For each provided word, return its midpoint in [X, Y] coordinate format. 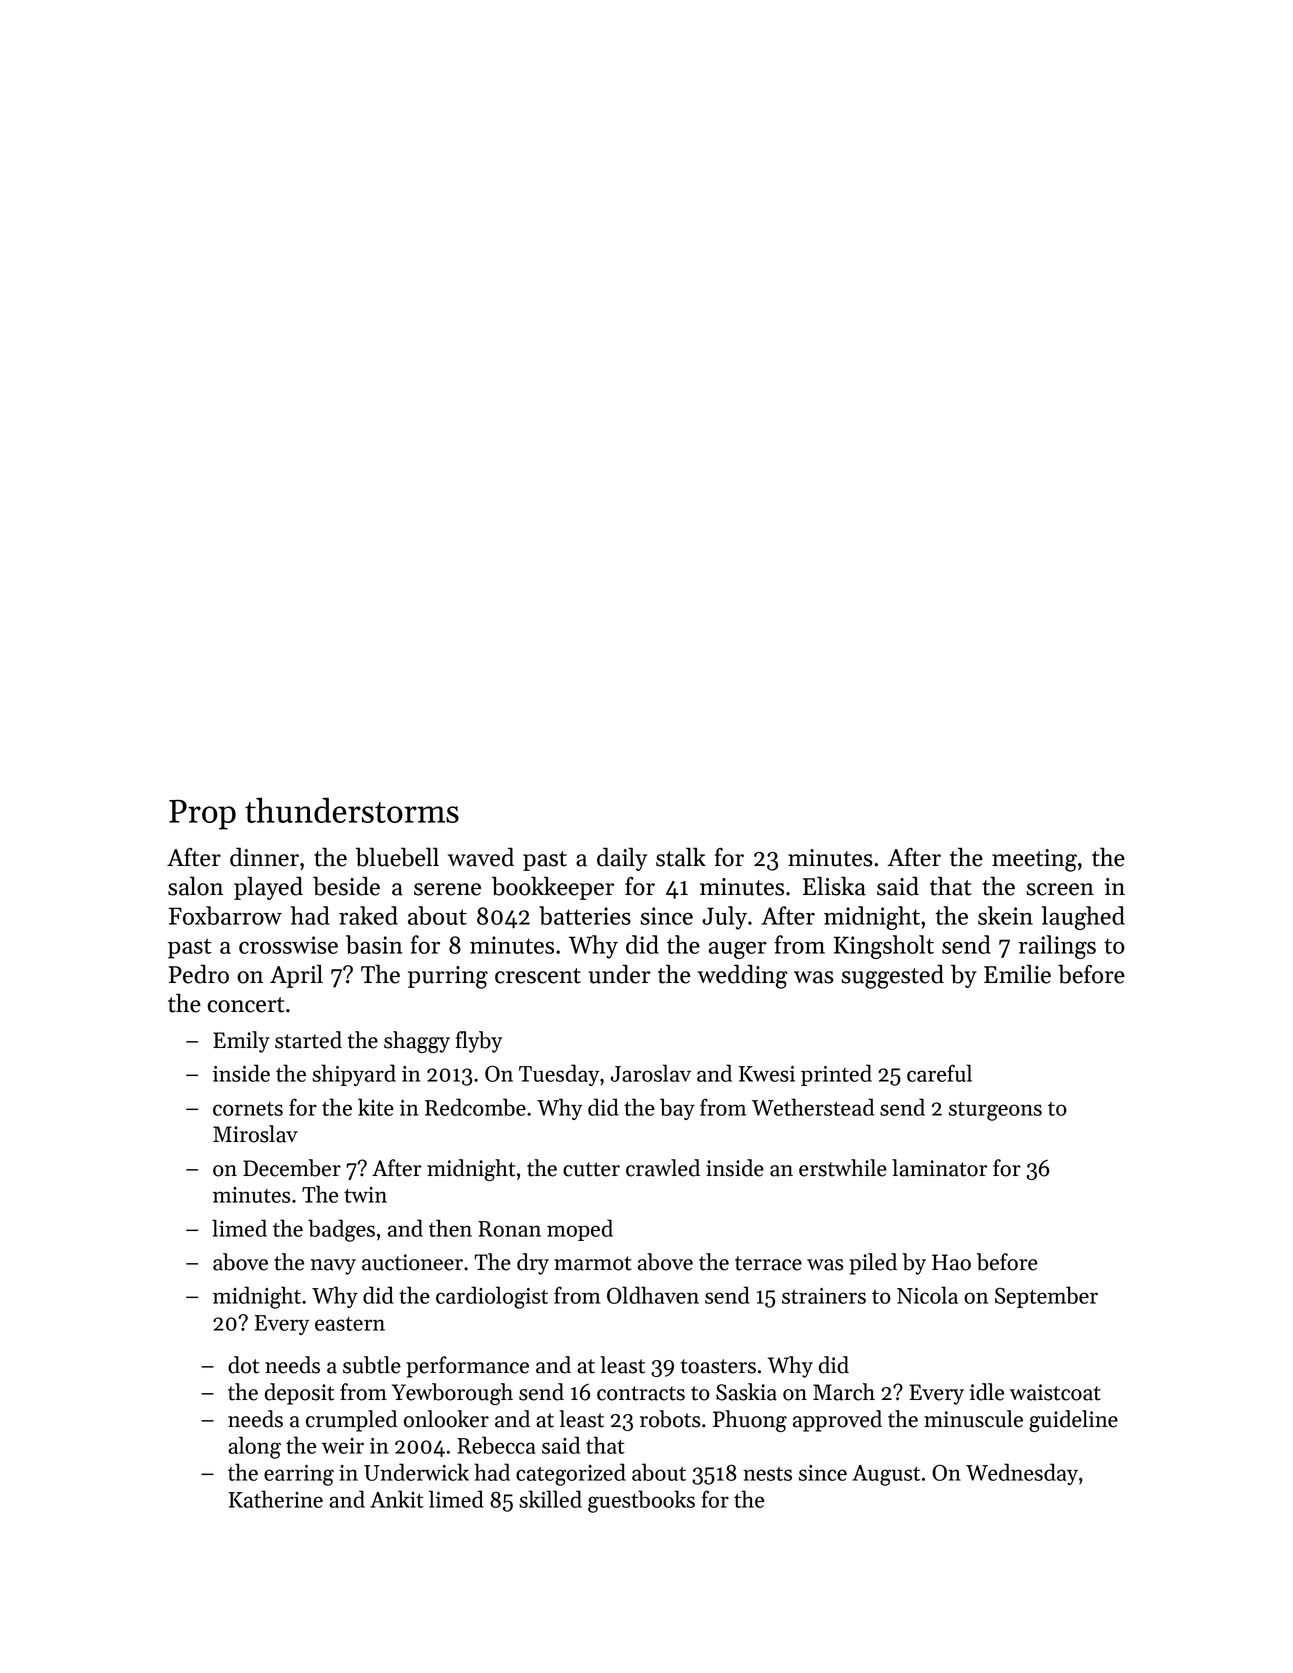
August [886, 1475]
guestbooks [641, 1501]
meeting [1034, 860]
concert [246, 1005]
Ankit [397, 1499]
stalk [681, 857]
